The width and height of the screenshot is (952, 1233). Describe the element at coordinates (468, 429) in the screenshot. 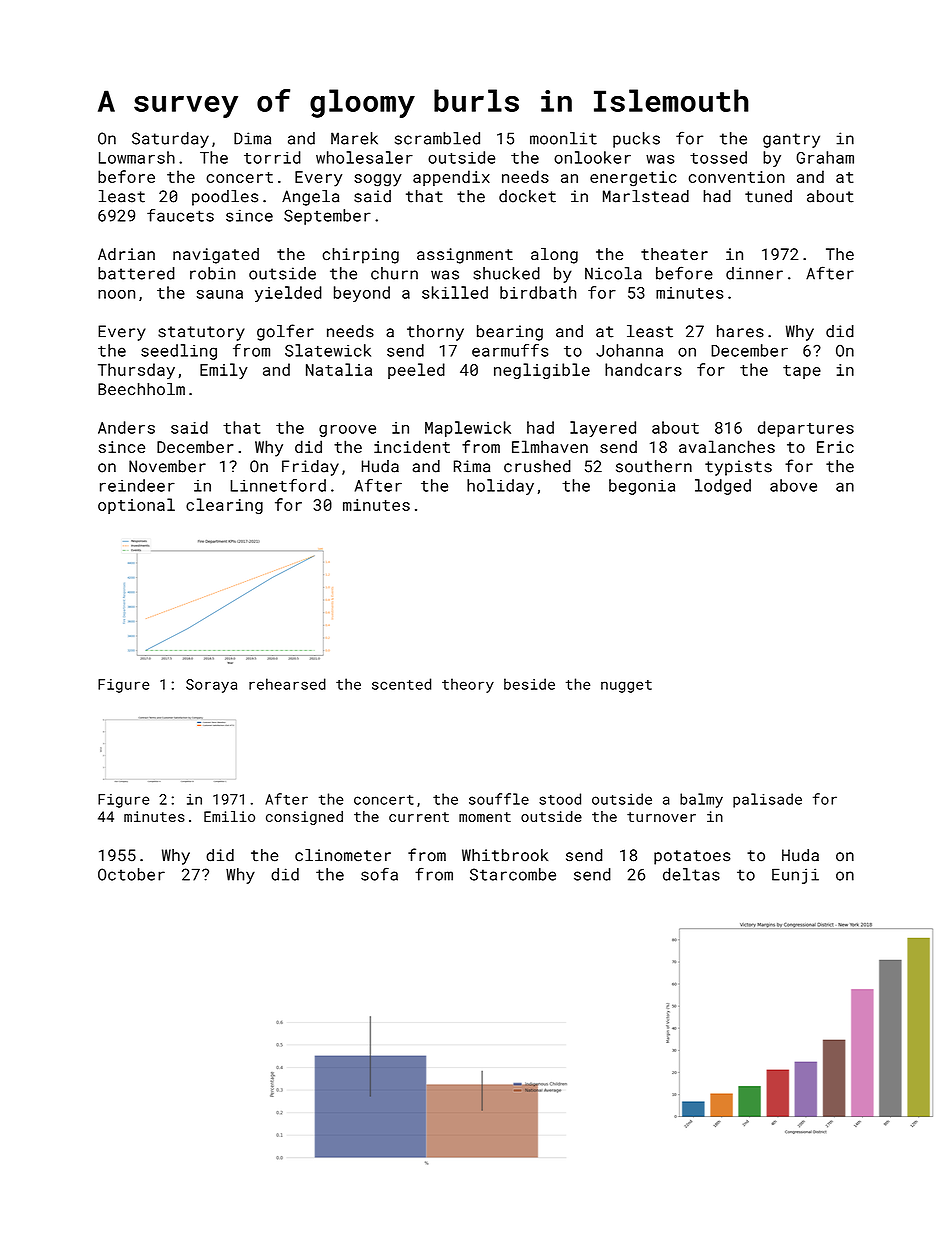

I see `Maplewick` at that location.
